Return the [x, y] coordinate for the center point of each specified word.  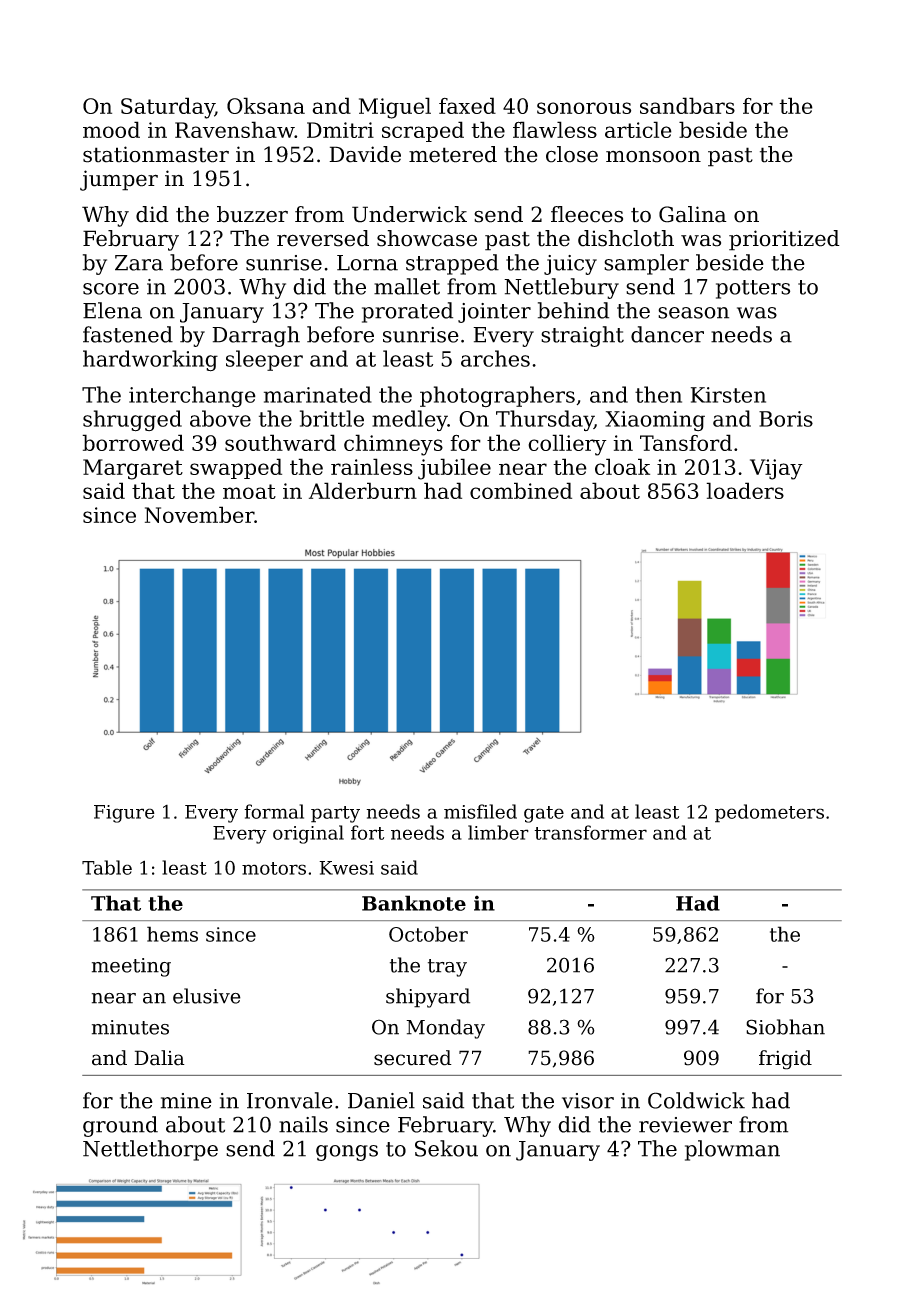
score [111, 289]
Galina [693, 214]
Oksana [266, 105]
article [638, 129]
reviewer [685, 1125]
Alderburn [363, 490]
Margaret [133, 469]
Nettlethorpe [150, 1150]
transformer [590, 832]
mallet [407, 286]
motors [274, 868]
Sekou [446, 1148]
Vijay [776, 469]
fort [367, 832]
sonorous [584, 108]
